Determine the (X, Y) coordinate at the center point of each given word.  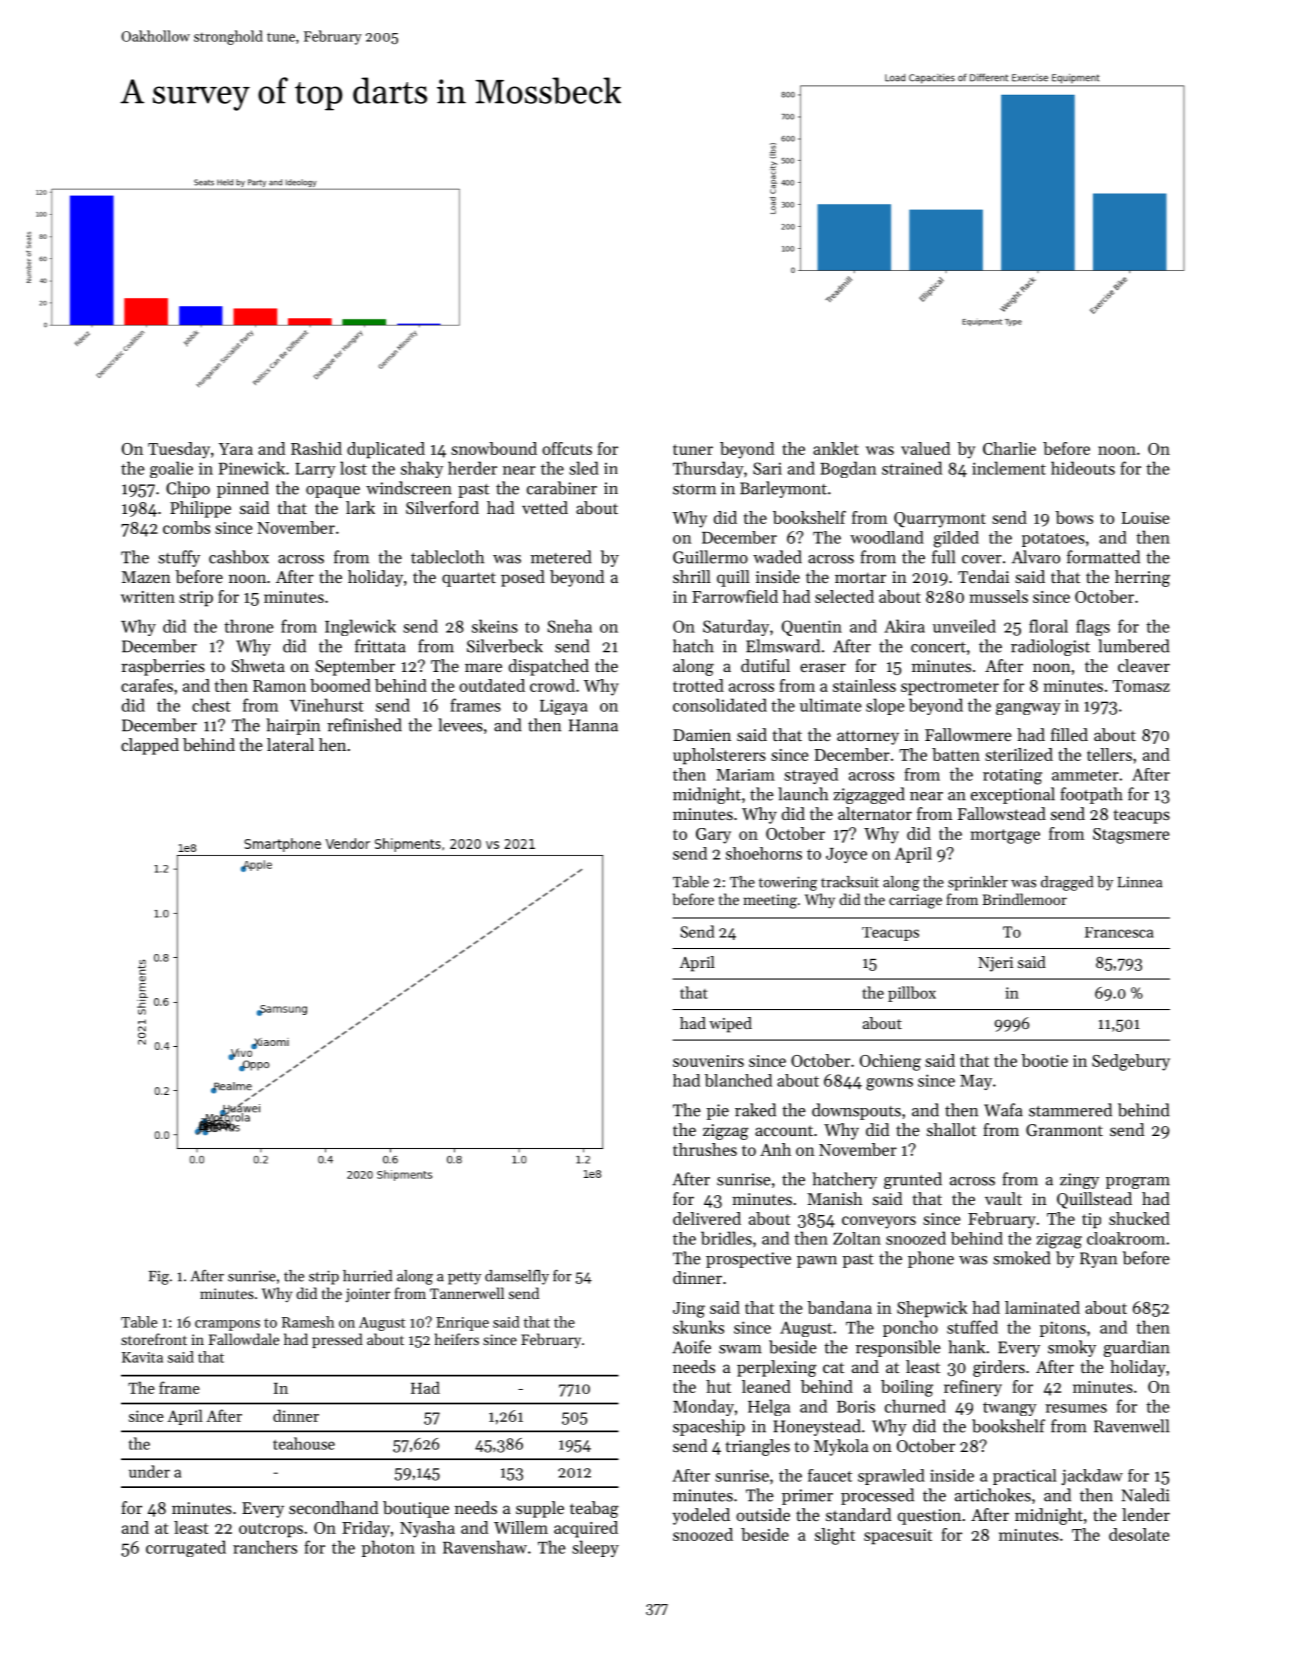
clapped (150, 746)
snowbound (494, 448)
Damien (702, 735)
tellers (1109, 754)
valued (925, 448)
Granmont (1064, 1130)
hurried (367, 1276)
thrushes (705, 1149)
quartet (469, 579)
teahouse (304, 1443)
